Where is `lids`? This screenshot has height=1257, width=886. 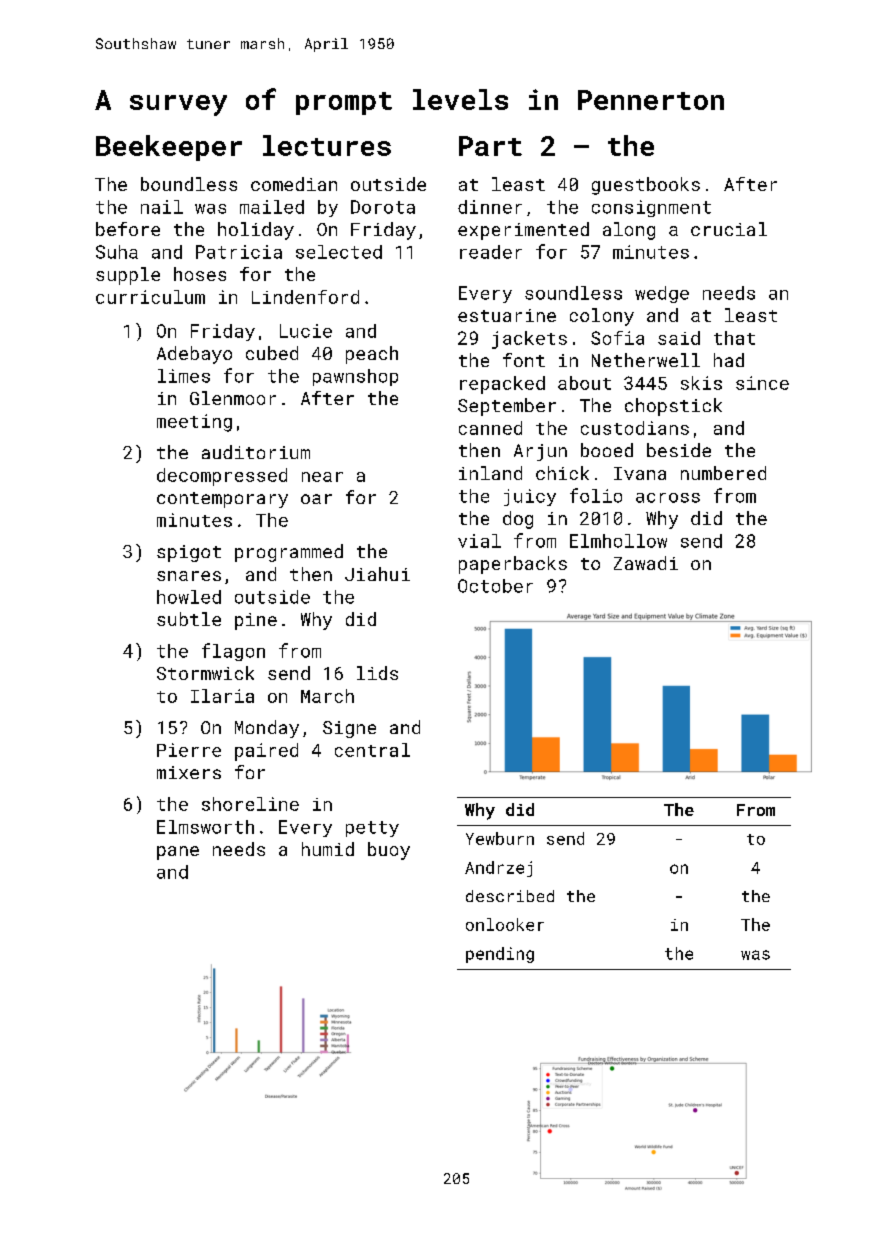 lids is located at coordinates (377, 673).
